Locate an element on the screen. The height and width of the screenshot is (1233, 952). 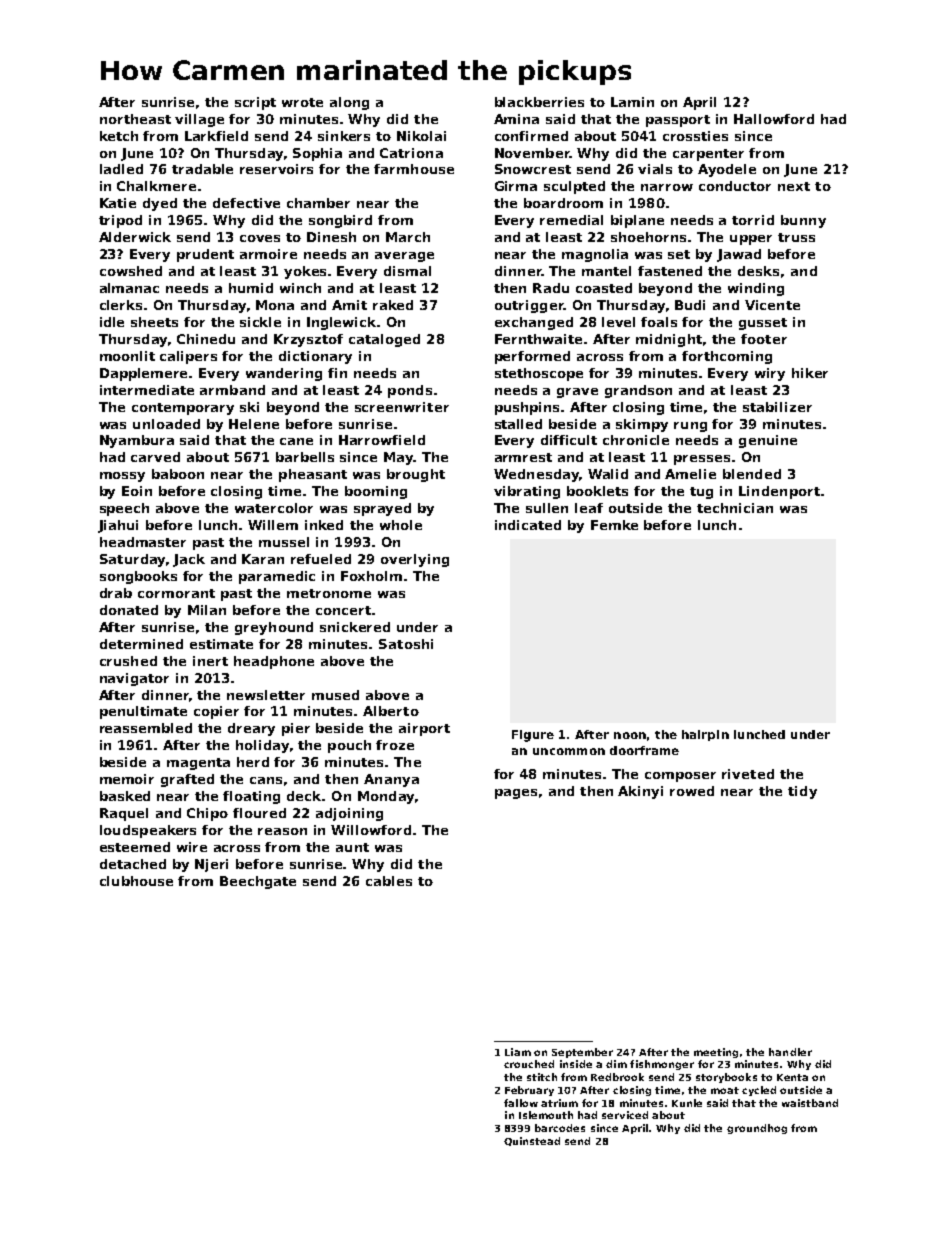
overlying is located at coordinates (415, 560).
